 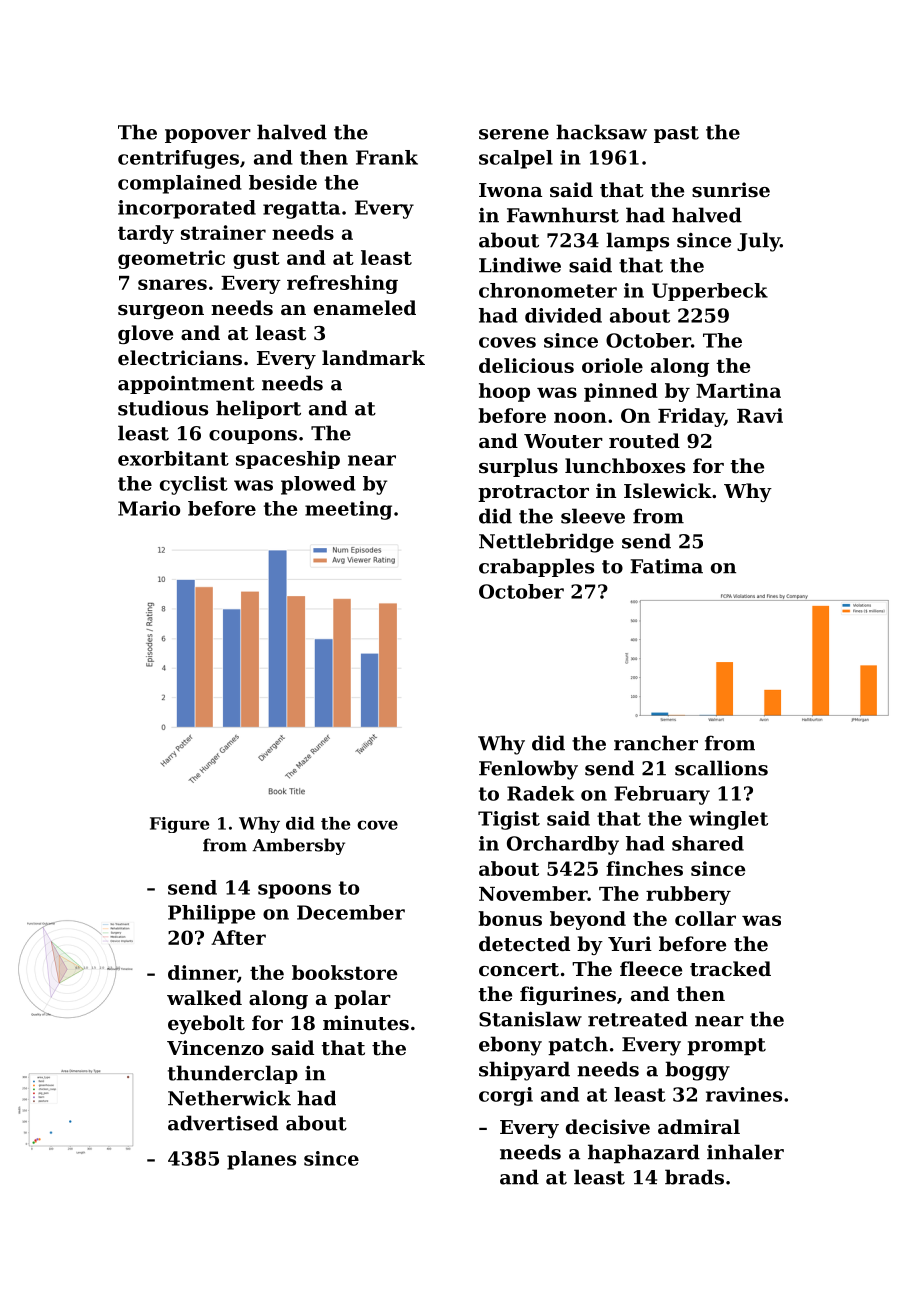 What do you see at coordinates (514, 134) in the screenshot?
I see `serene` at bounding box center [514, 134].
